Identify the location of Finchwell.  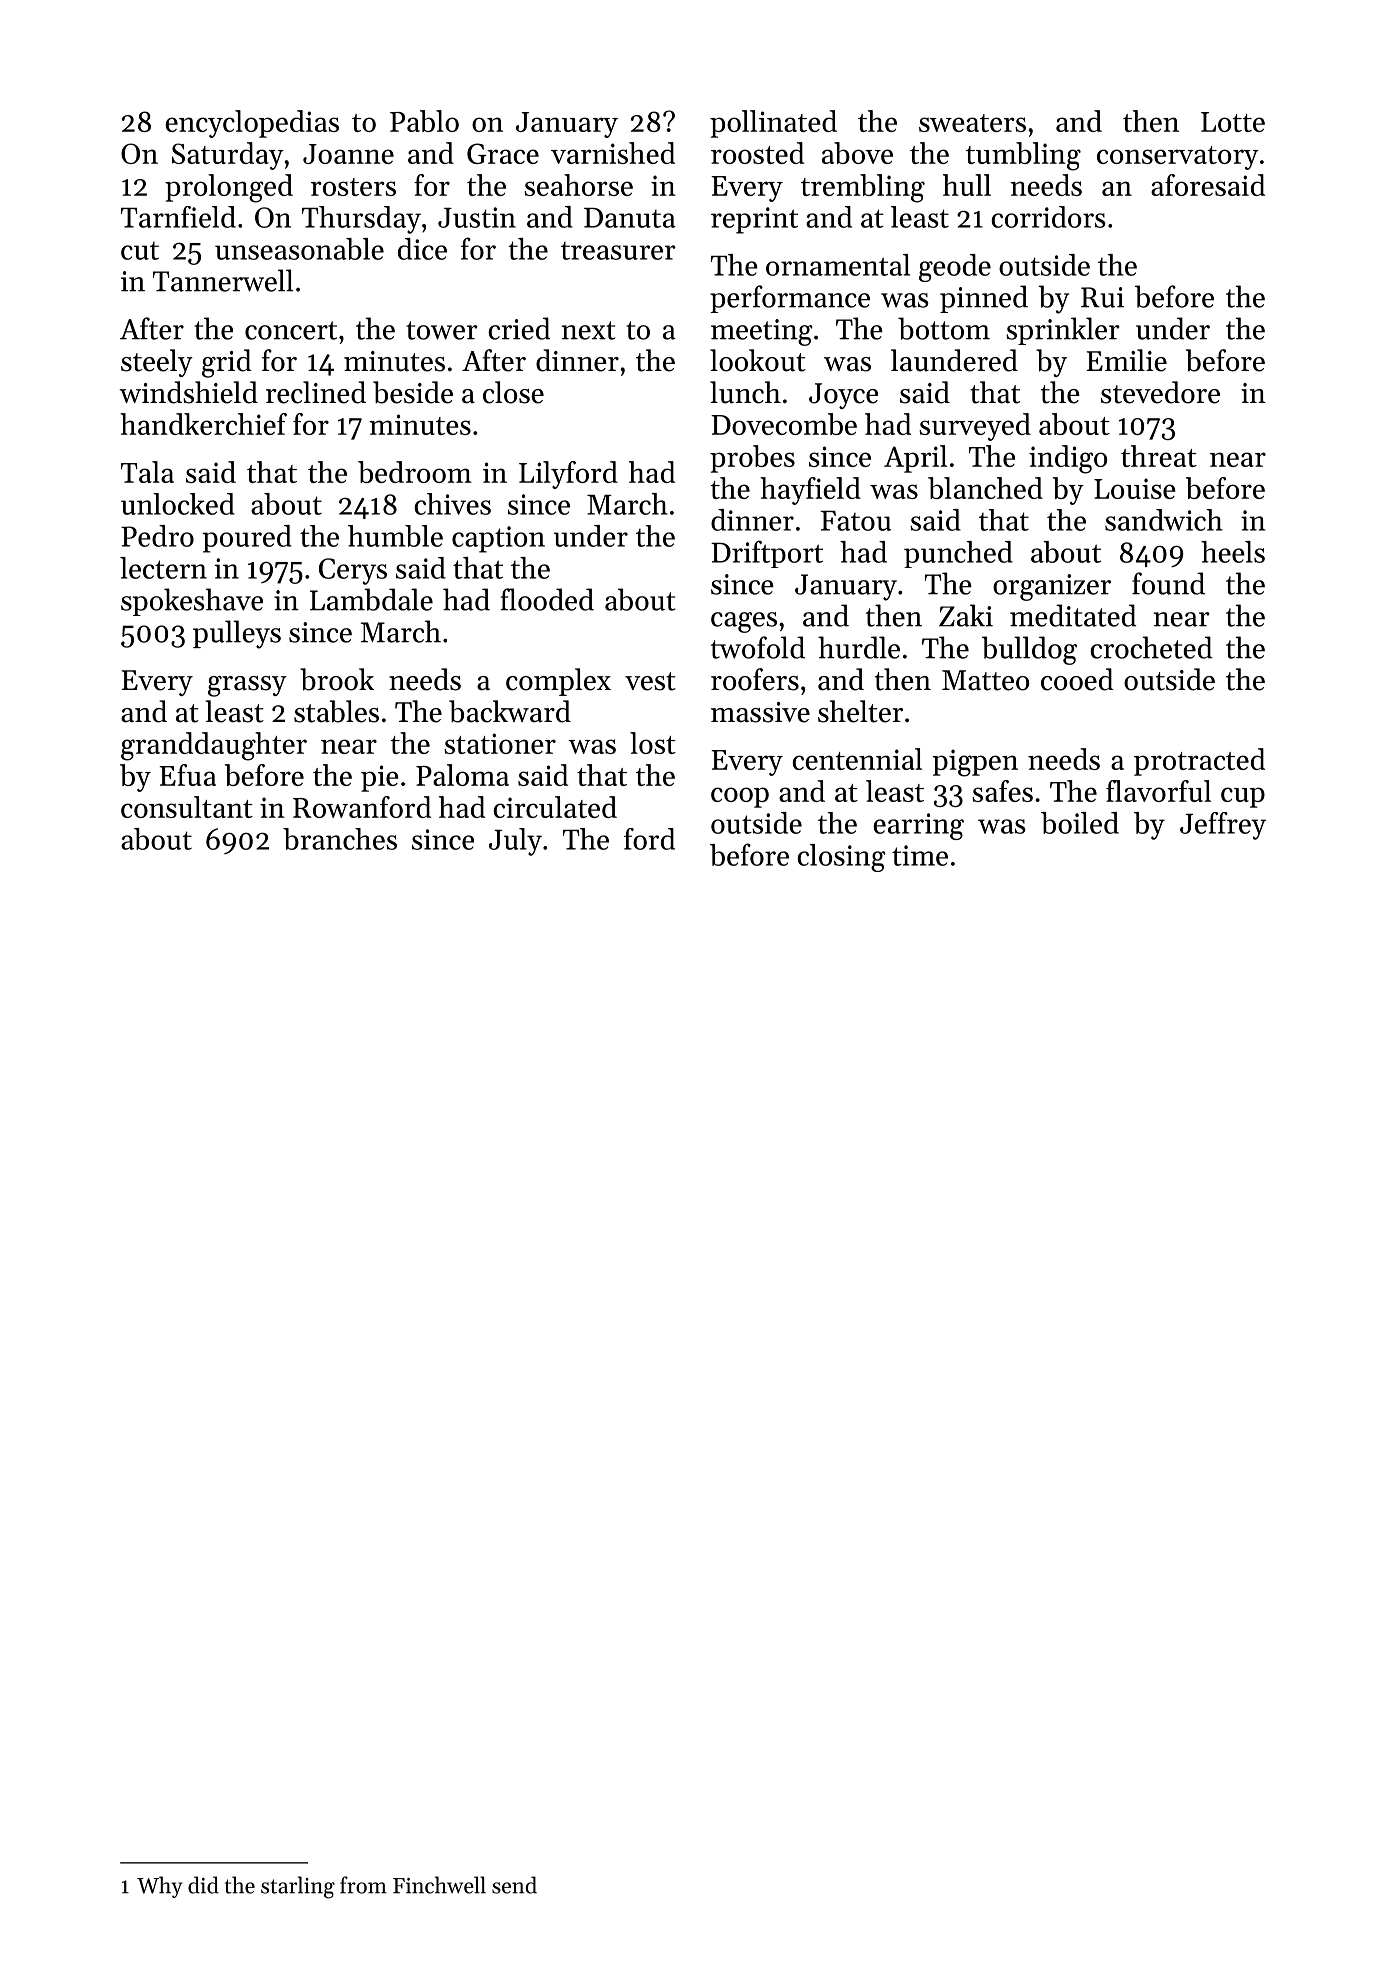
(439, 1885).
